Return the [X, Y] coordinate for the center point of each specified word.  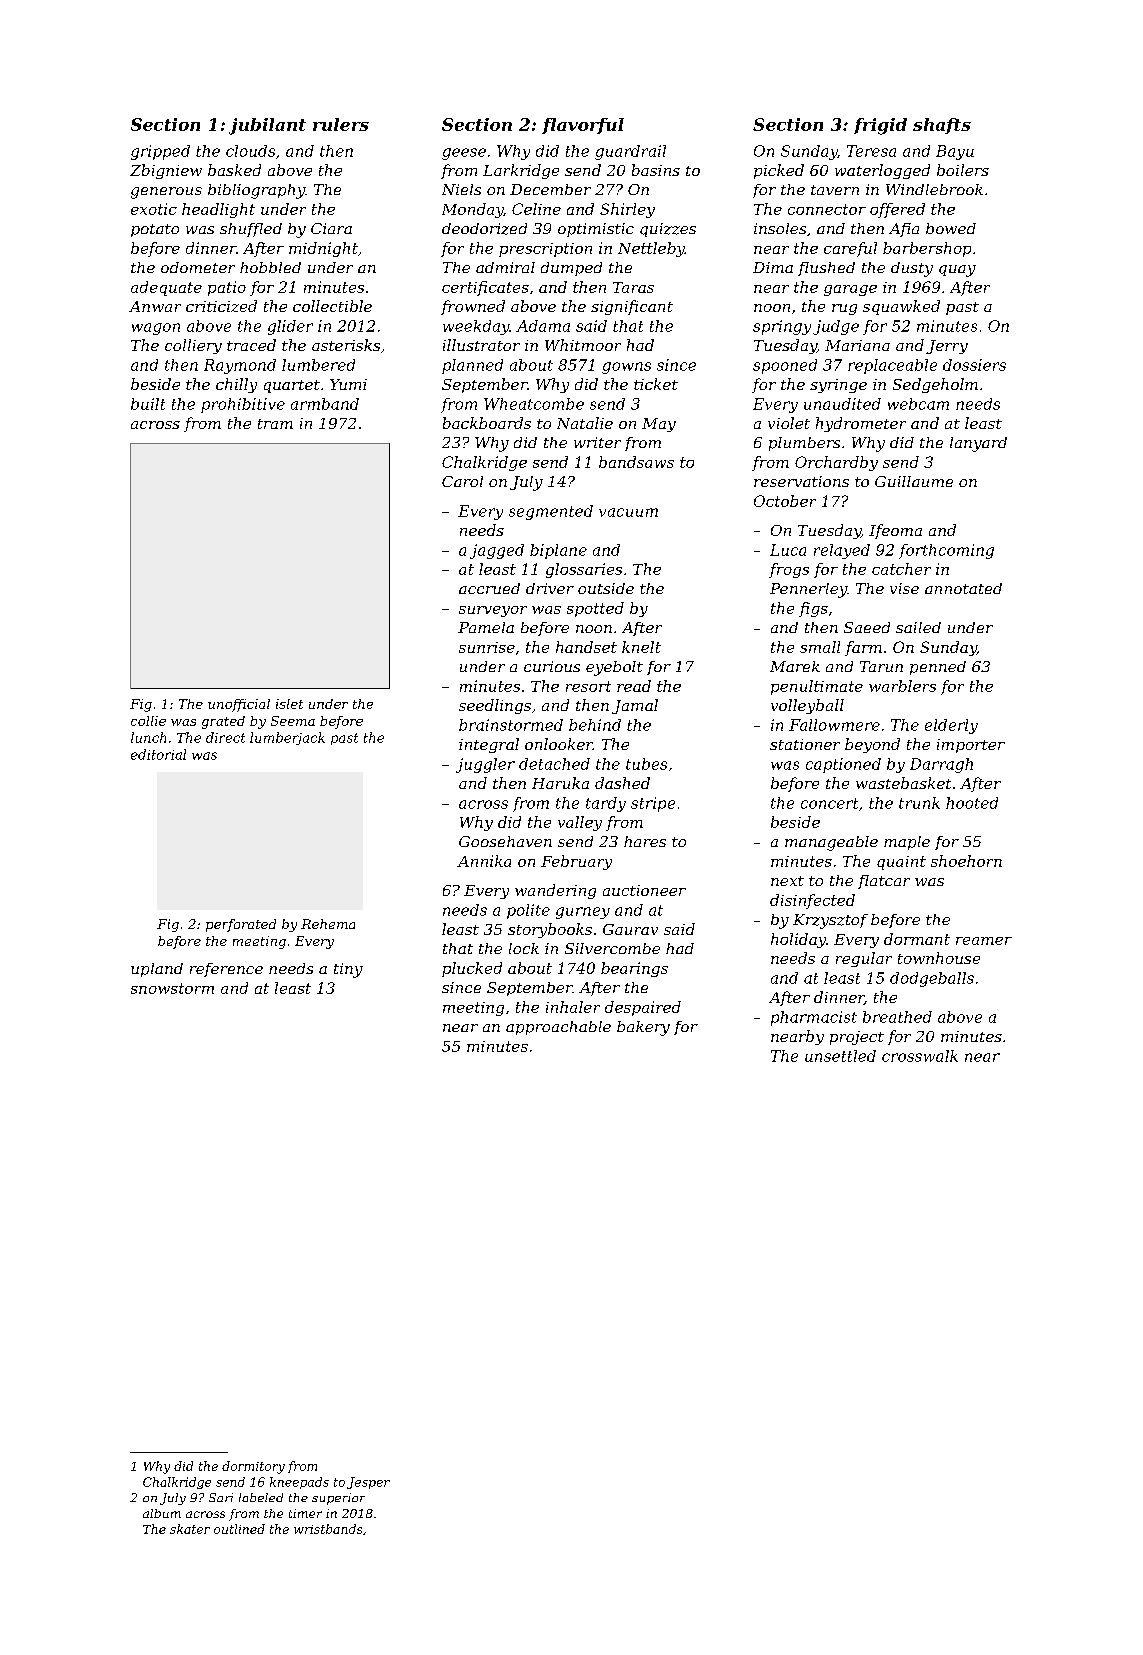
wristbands [328, 1529]
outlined [239, 1529]
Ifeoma [895, 531]
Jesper [368, 1483]
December [550, 189]
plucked [472, 969]
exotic [154, 209]
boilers [963, 170]
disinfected [812, 901]
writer [597, 442]
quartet [292, 386]
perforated [241, 925]
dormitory [253, 1467]
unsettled [840, 1056]
